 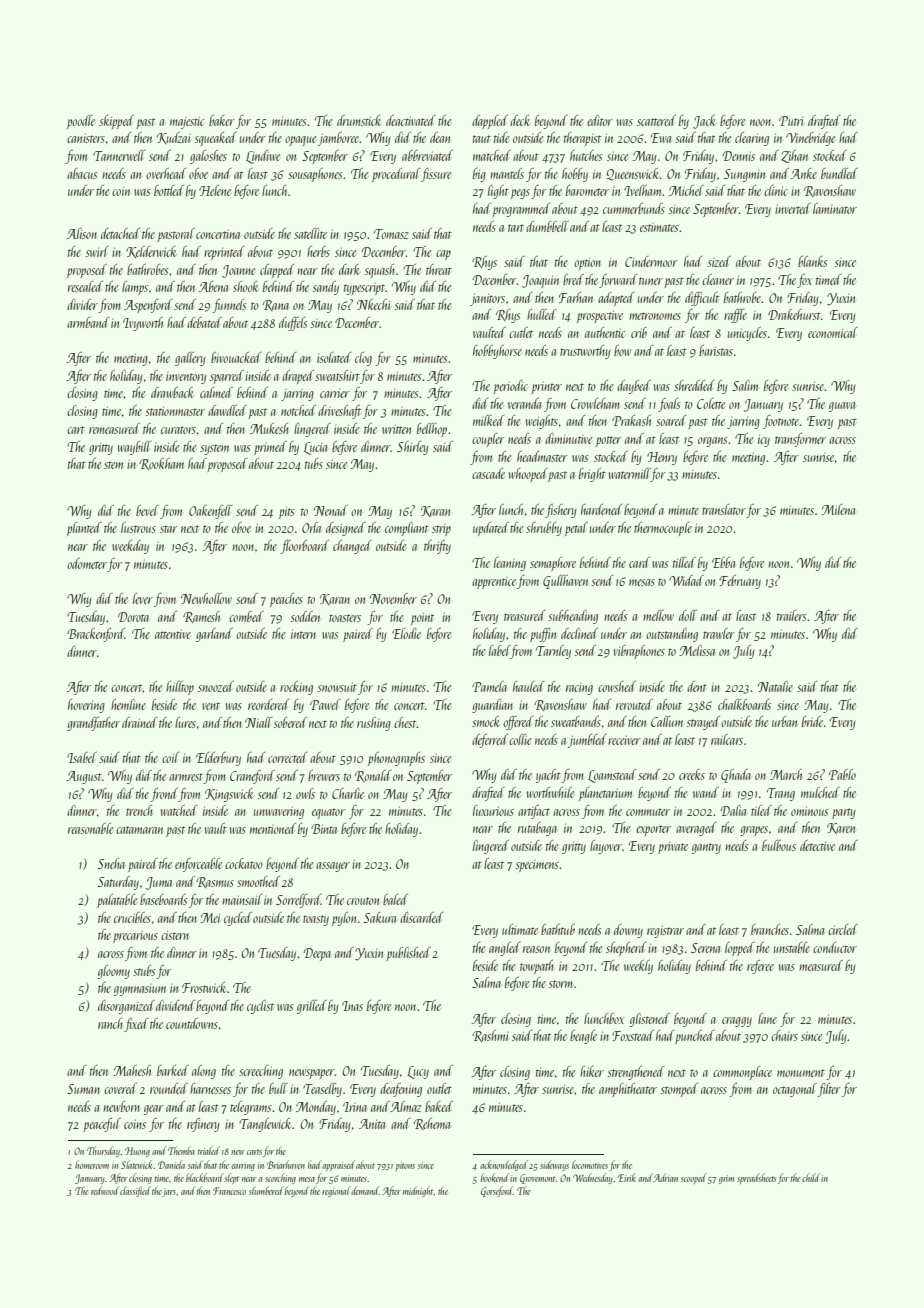 What do you see at coordinates (229, 1191) in the page?
I see `Francesco` at bounding box center [229, 1191].
